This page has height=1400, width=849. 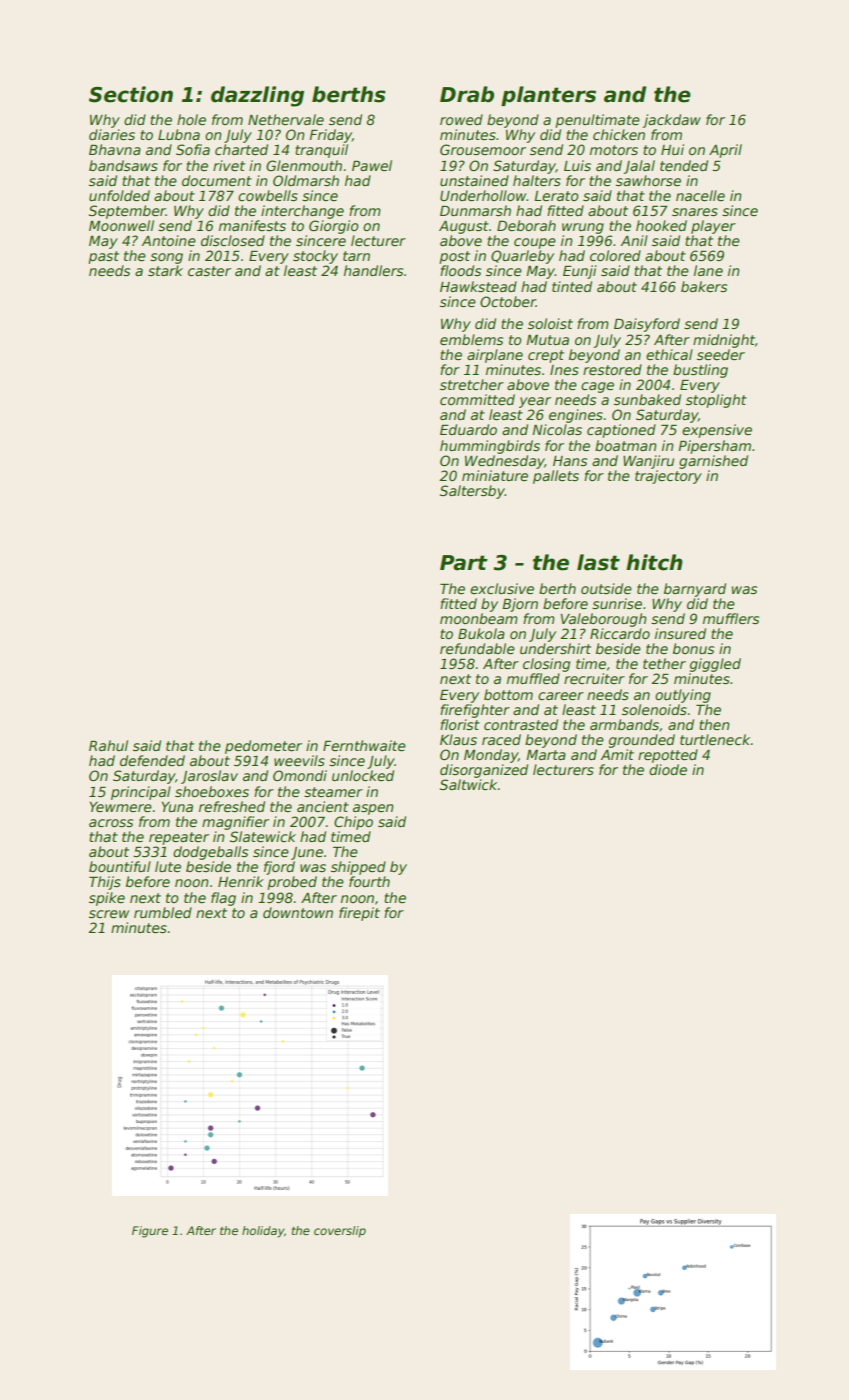 I want to click on Pawel, so click(x=372, y=165).
